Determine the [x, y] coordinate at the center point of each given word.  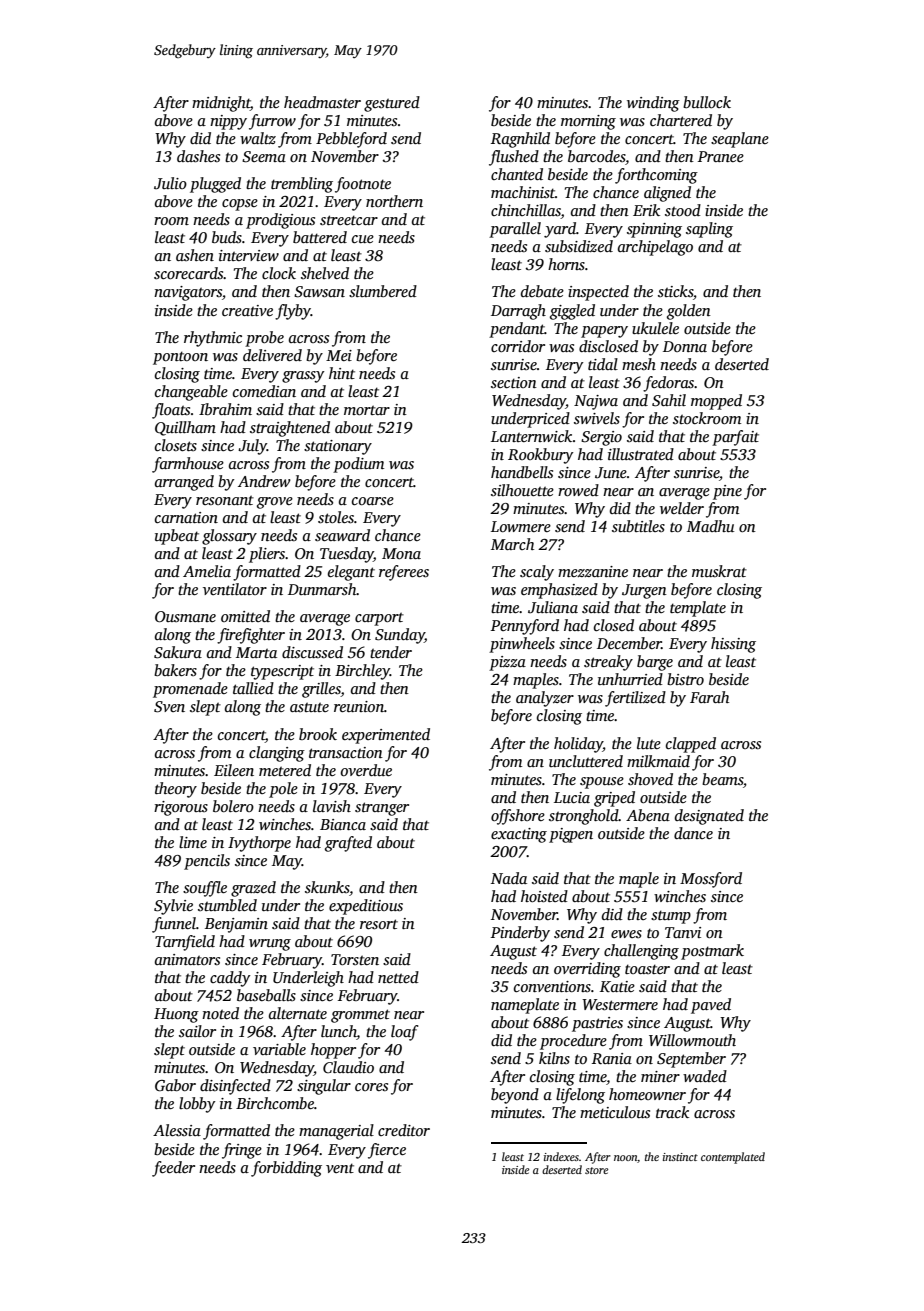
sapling [709, 230]
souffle [205, 889]
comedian [264, 391]
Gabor [175, 1085]
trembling [302, 185]
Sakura [178, 652]
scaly [537, 573]
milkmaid [658, 761]
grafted [348, 844]
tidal [603, 364]
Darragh [518, 312]
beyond [515, 1096]
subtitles [638, 526]
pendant [517, 330]
